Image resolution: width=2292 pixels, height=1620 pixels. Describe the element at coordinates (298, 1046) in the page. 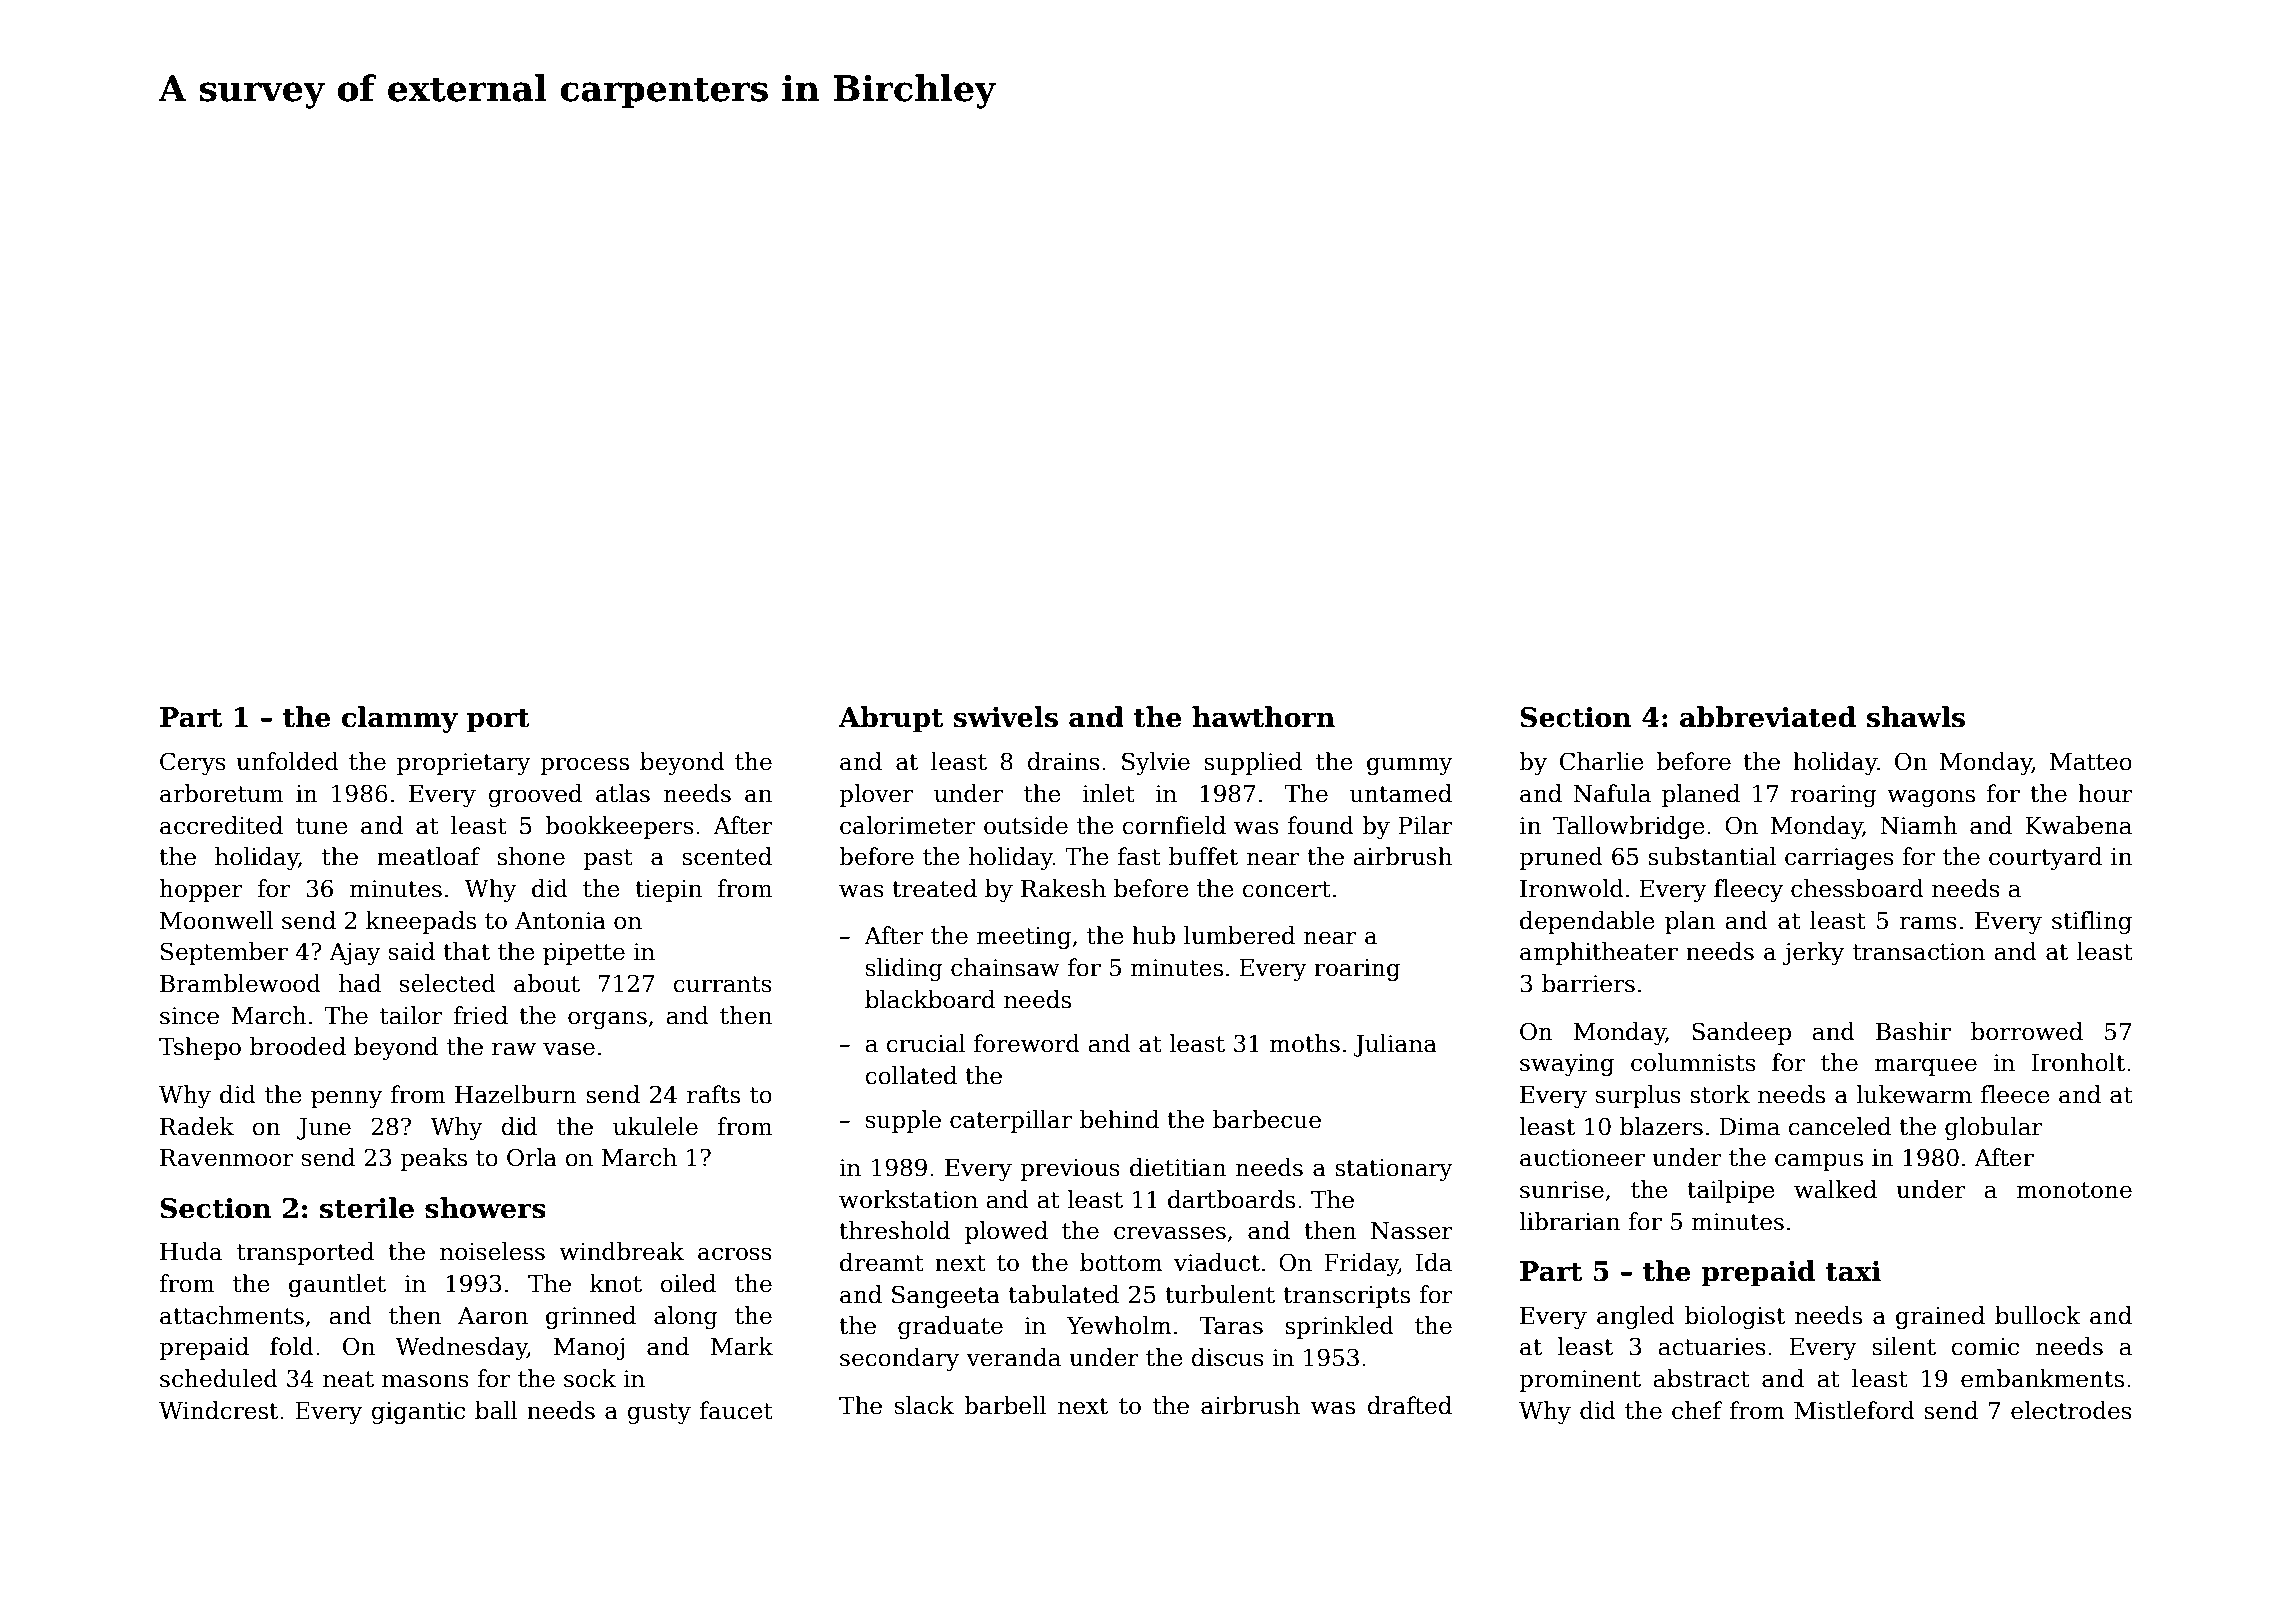

I see `brooded` at that location.
